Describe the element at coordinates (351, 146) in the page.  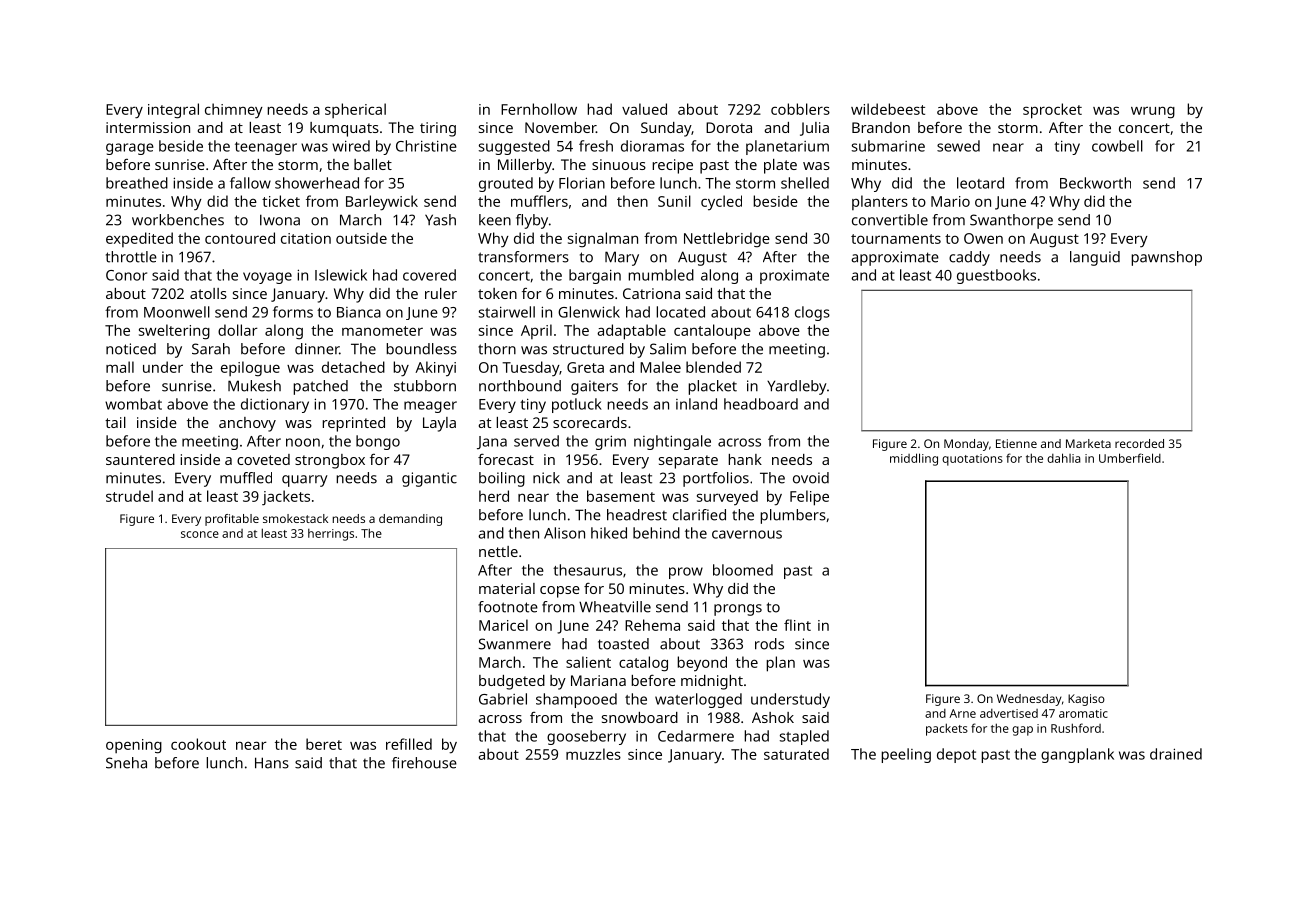
I see `wired` at that location.
